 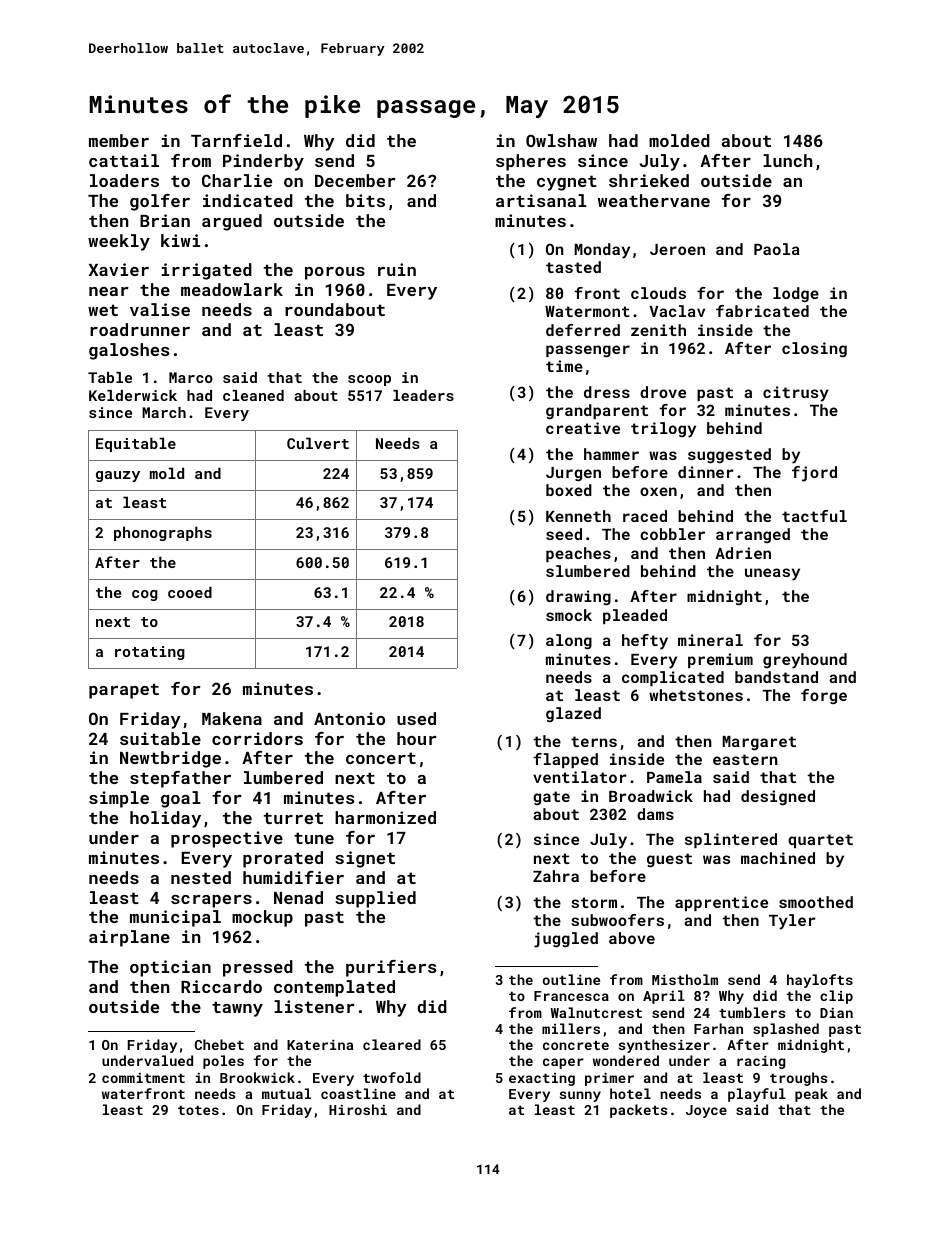 I want to click on designed, so click(x=778, y=798).
